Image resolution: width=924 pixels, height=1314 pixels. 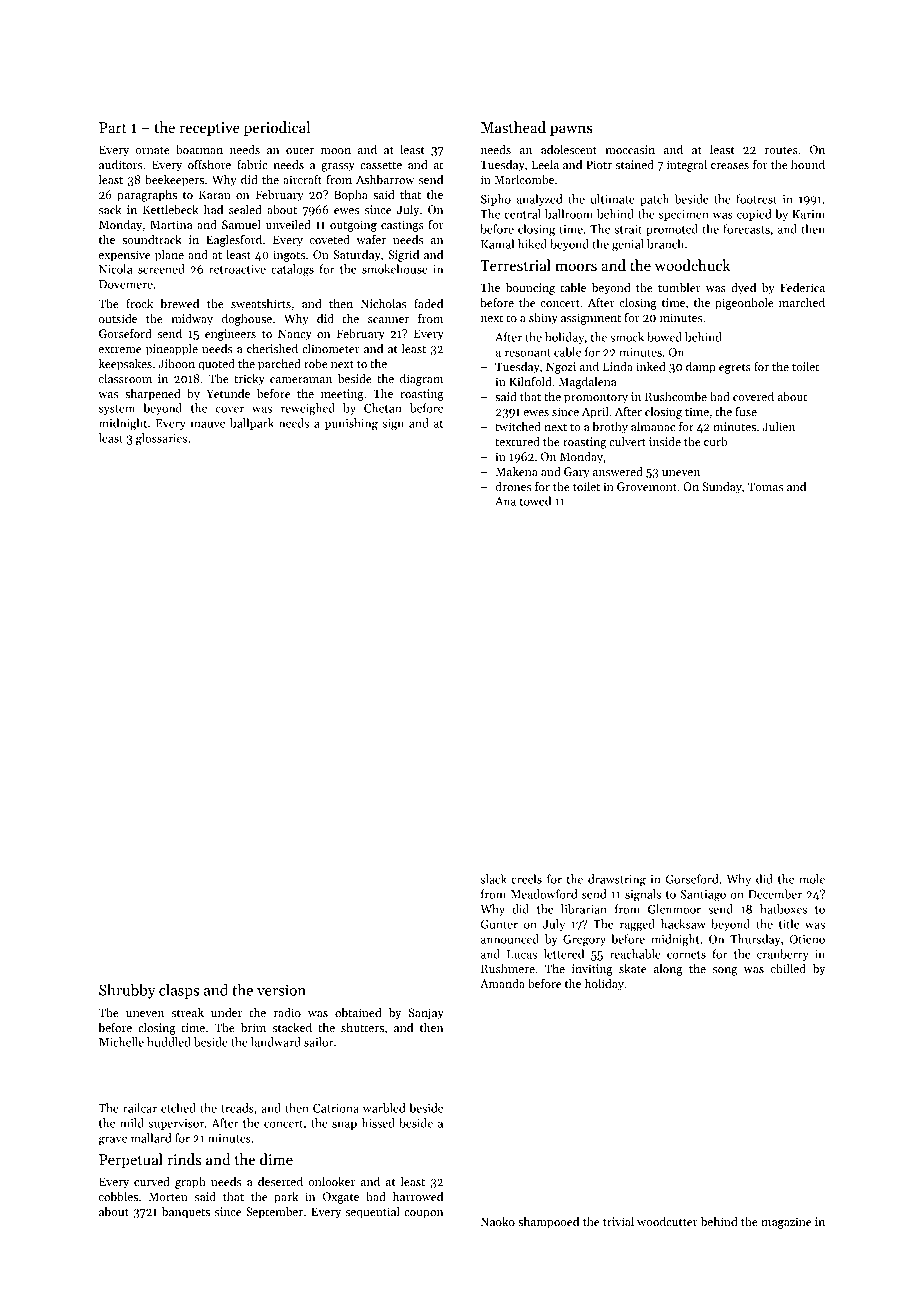 What do you see at coordinates (563, 954) in the screenshot?
I see `lettered` at bounding box center [563, 954].
